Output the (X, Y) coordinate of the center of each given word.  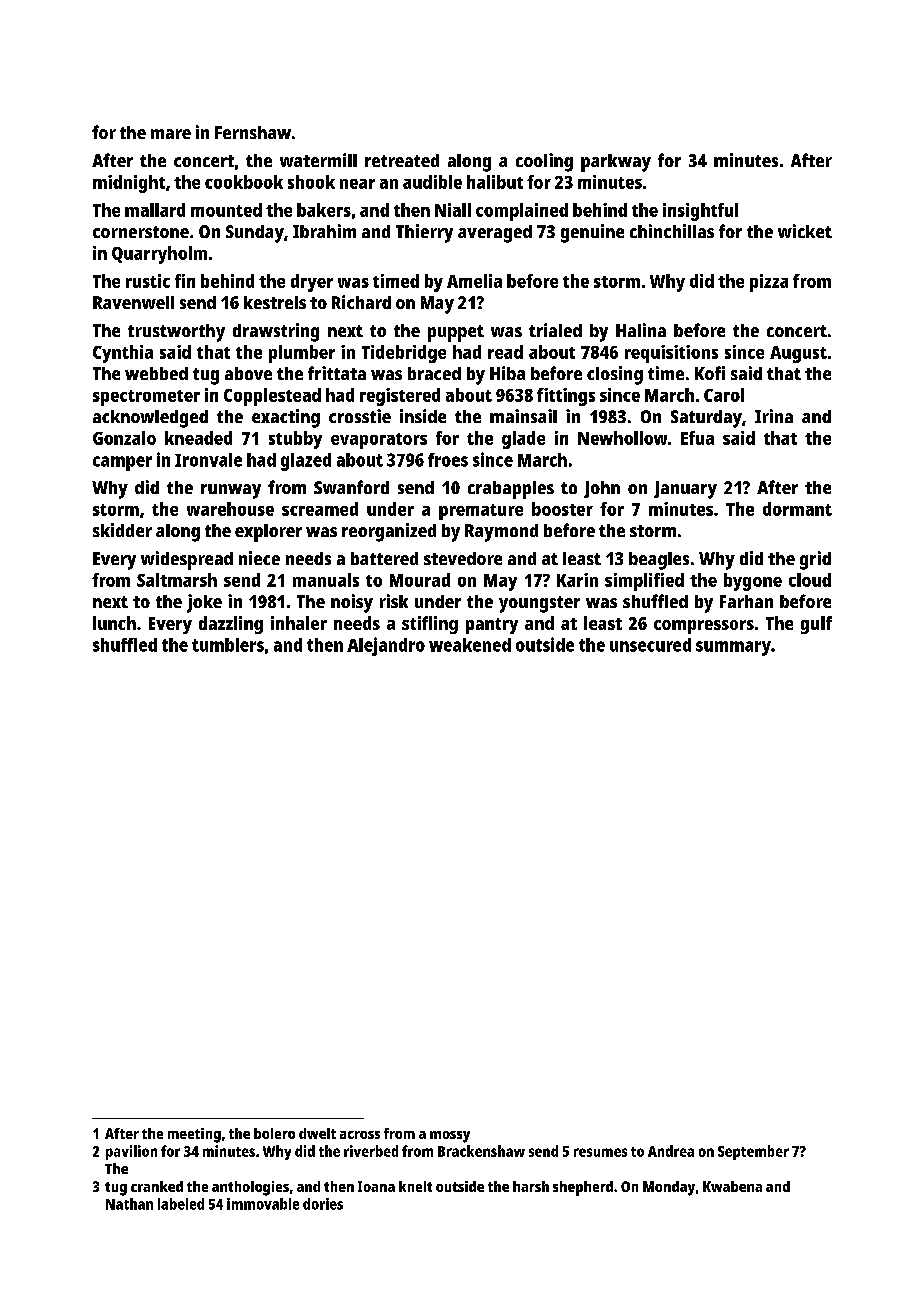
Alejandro (386, 646)
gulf (816, 625)
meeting (194, 1135)
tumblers (228, 645)
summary (733, 648)
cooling (544, 162)
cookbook (244, 182)
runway (231, 491)
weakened (470, 645)
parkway (616, 163)
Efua (697, 438)
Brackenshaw (481, 1151)
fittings (566, 397)
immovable (263, 1204)
